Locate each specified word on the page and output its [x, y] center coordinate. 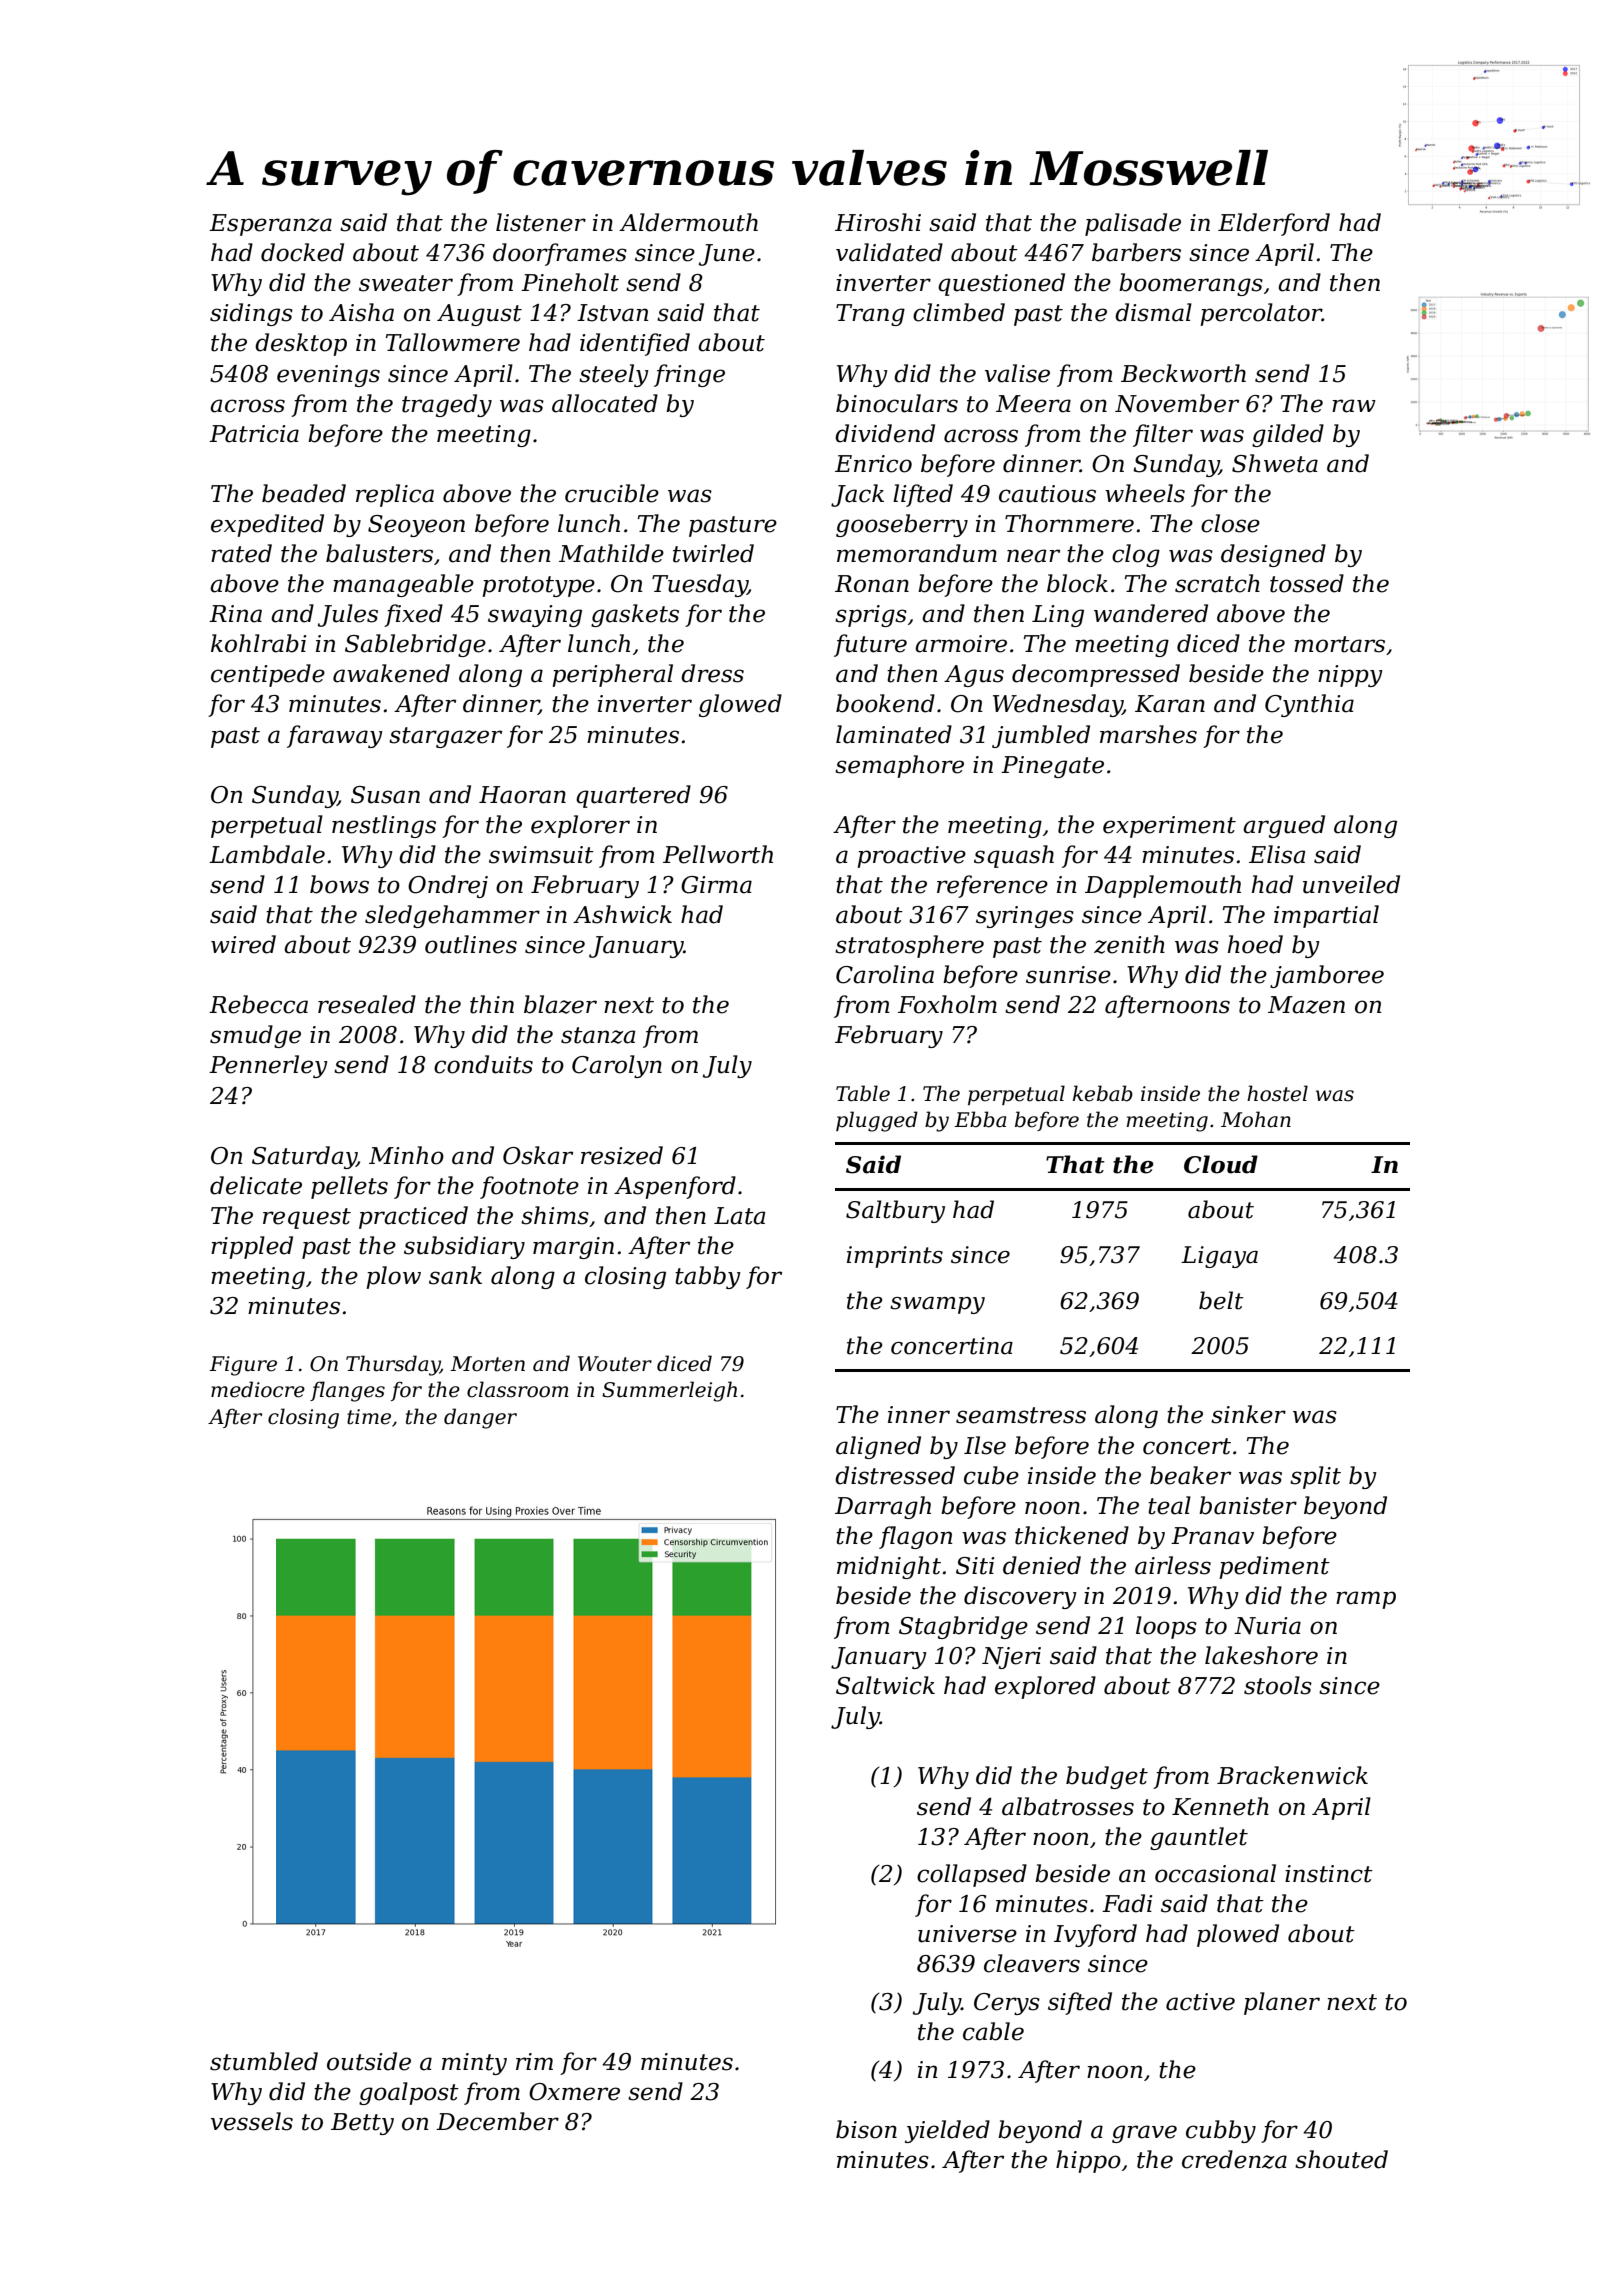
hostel [1277, 1093]
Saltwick [885, 1685]
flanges [347, 1391]
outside [369, 2061]
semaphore [899, 766]
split [1315, 1477]
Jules [348, 615]
